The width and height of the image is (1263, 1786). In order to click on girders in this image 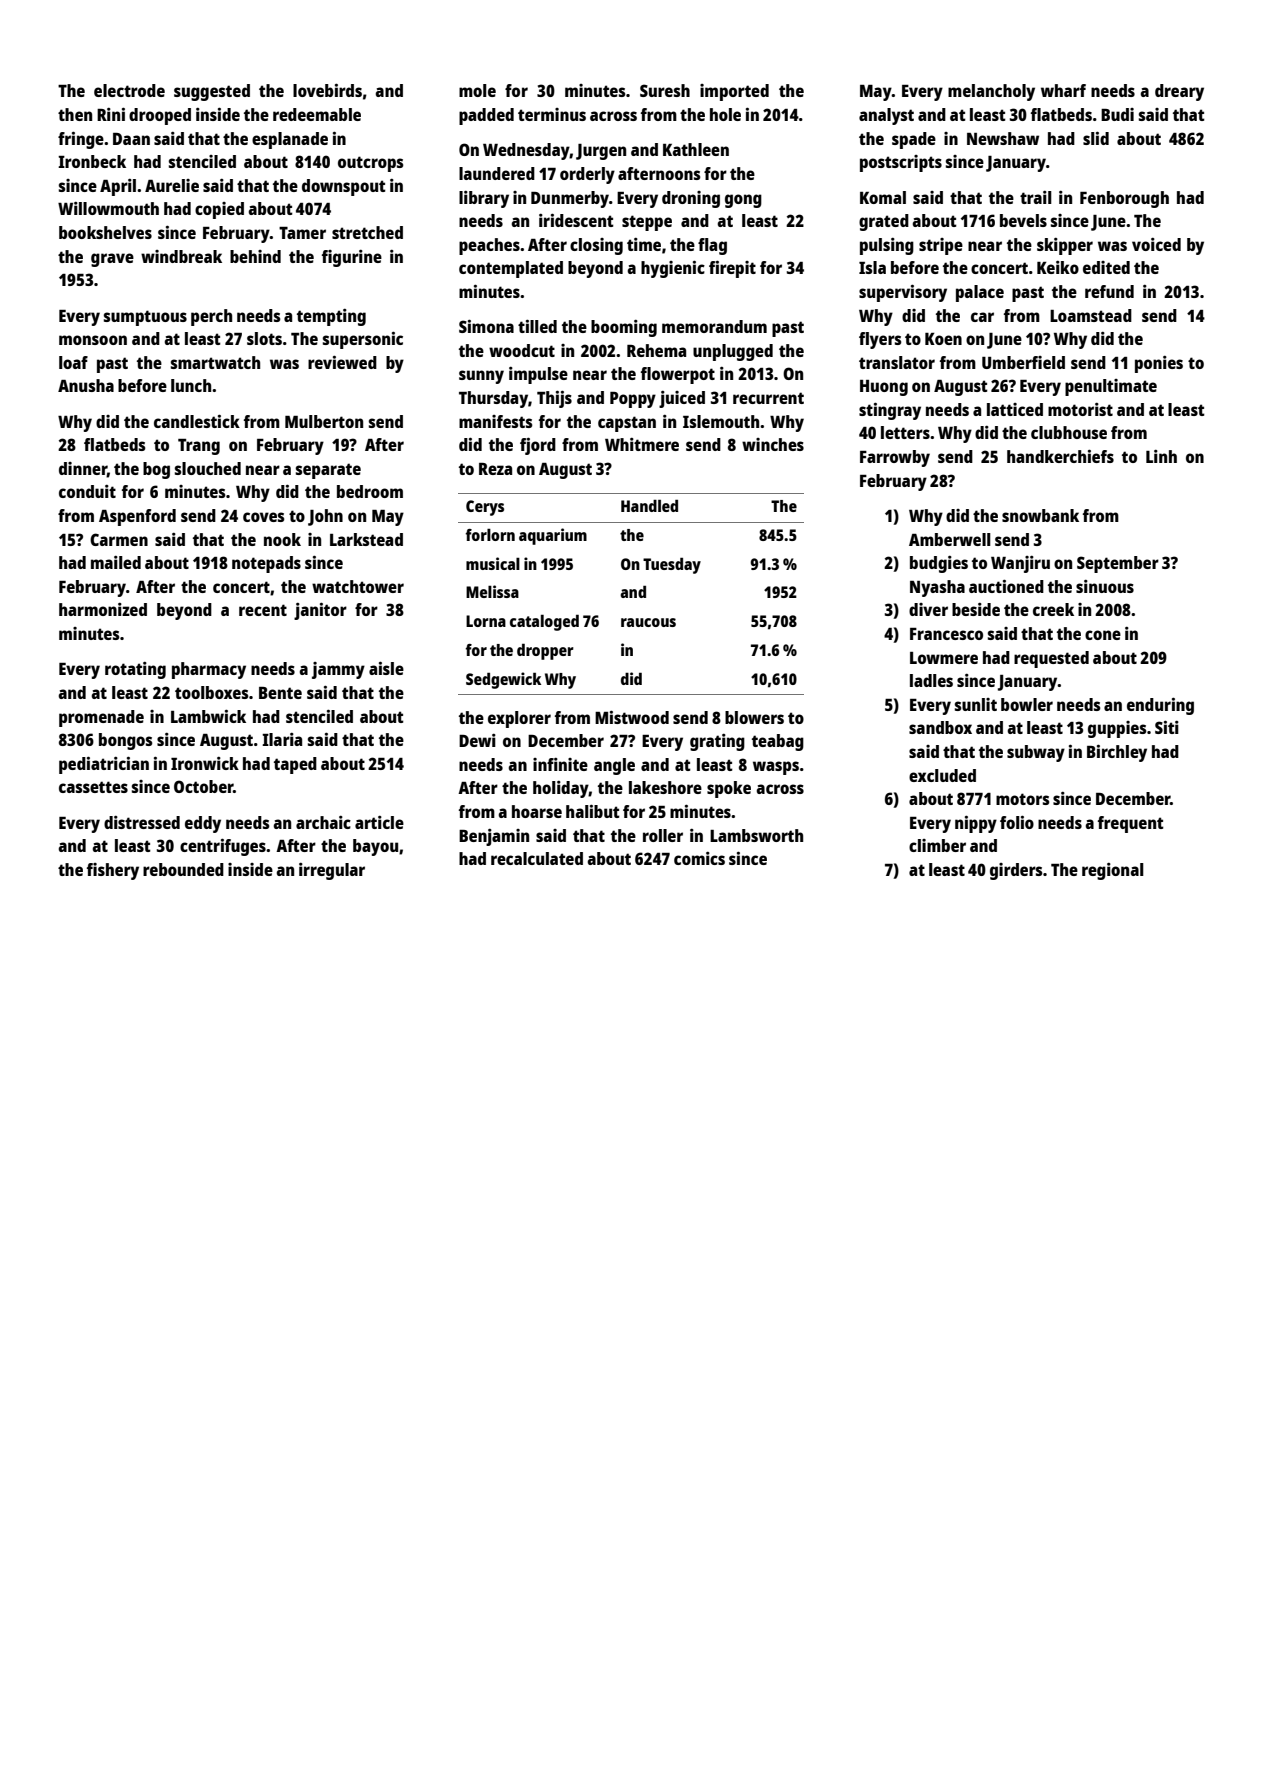, I will do `click(1016, 871)`.
